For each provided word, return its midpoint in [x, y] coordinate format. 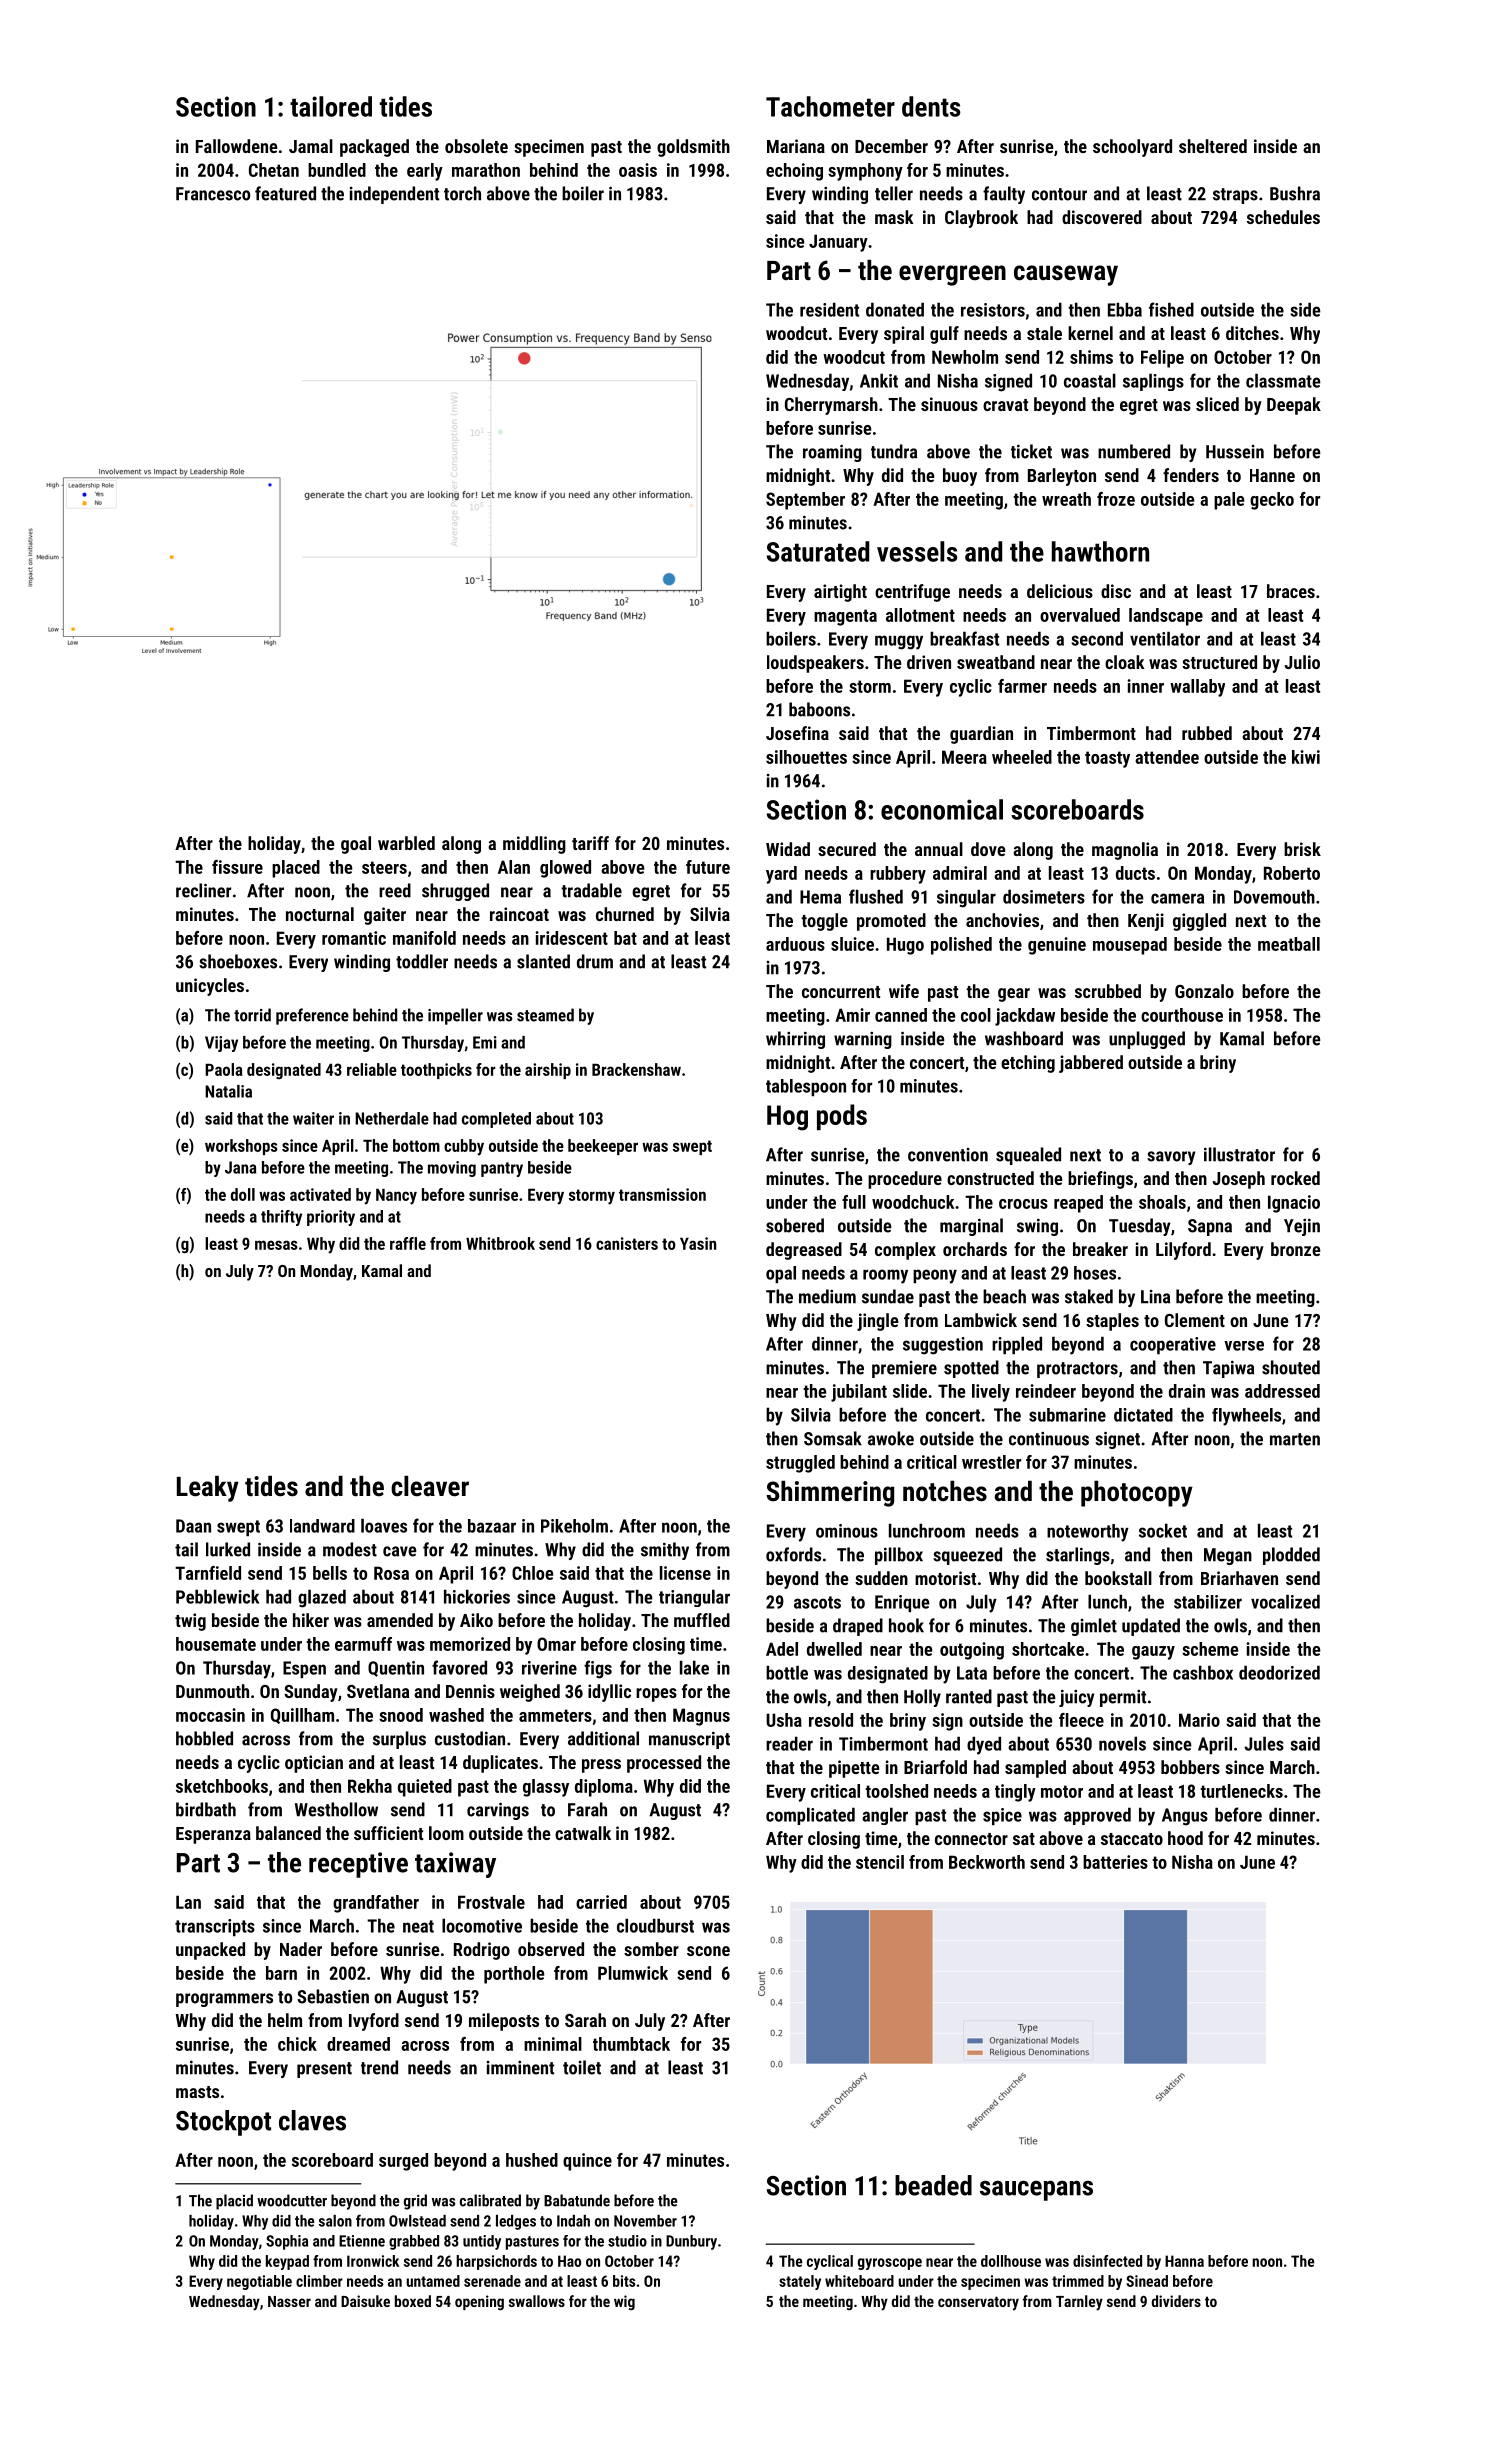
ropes [656, 1695]
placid [234, 2202]
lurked [228, 1549]
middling [534, 845]
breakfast [964, 638]
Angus [1185, 1817]
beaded [933, 2185]
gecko [1272, 501]
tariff [590, 843]
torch [462, 193]
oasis [638, 170]
